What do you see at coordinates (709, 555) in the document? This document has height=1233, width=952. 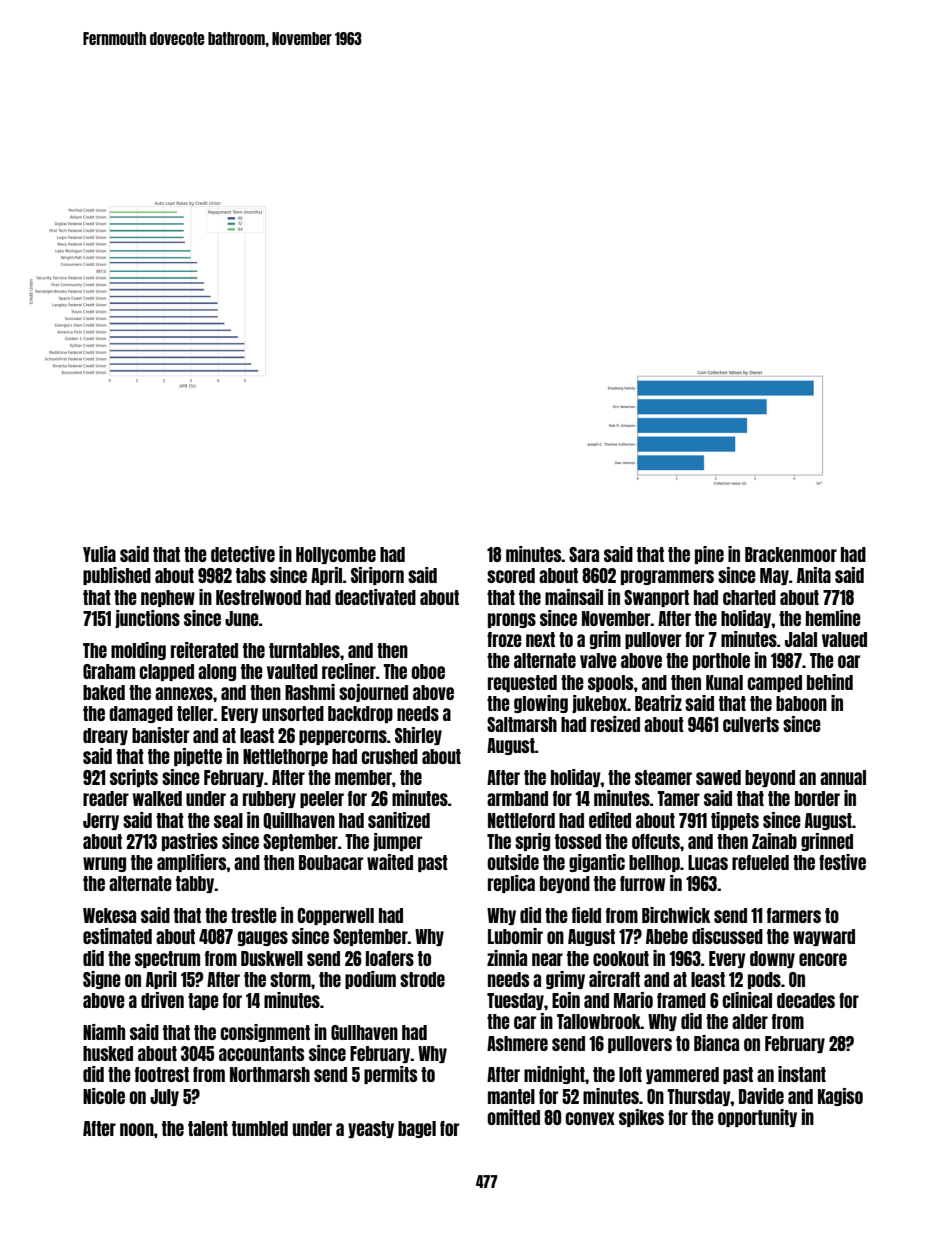 I see `pine` at bounding box center [709, 555].
